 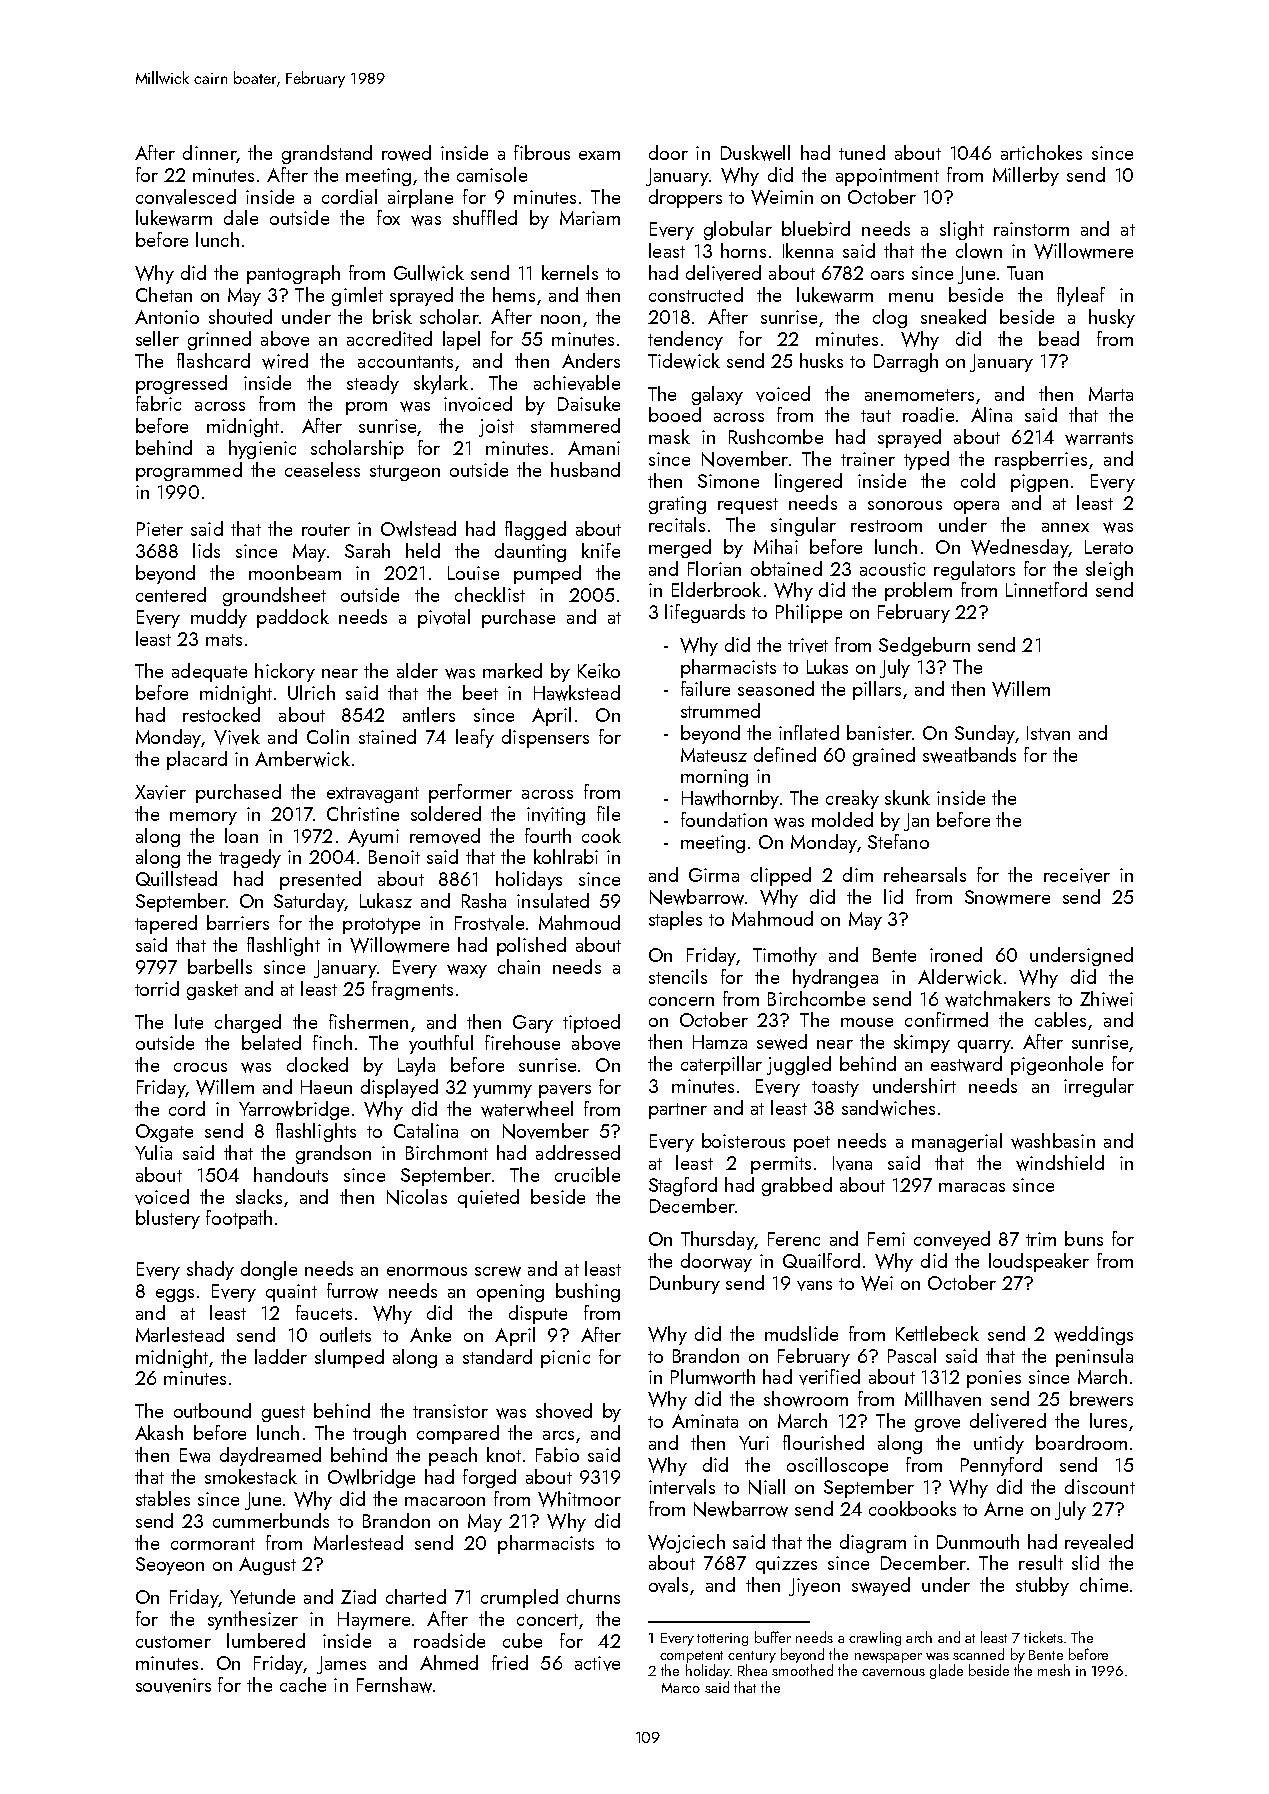 What do you see at coordinates (519, 966) in the screenshot?
I see `chain` at bounding box center [519, 966].
